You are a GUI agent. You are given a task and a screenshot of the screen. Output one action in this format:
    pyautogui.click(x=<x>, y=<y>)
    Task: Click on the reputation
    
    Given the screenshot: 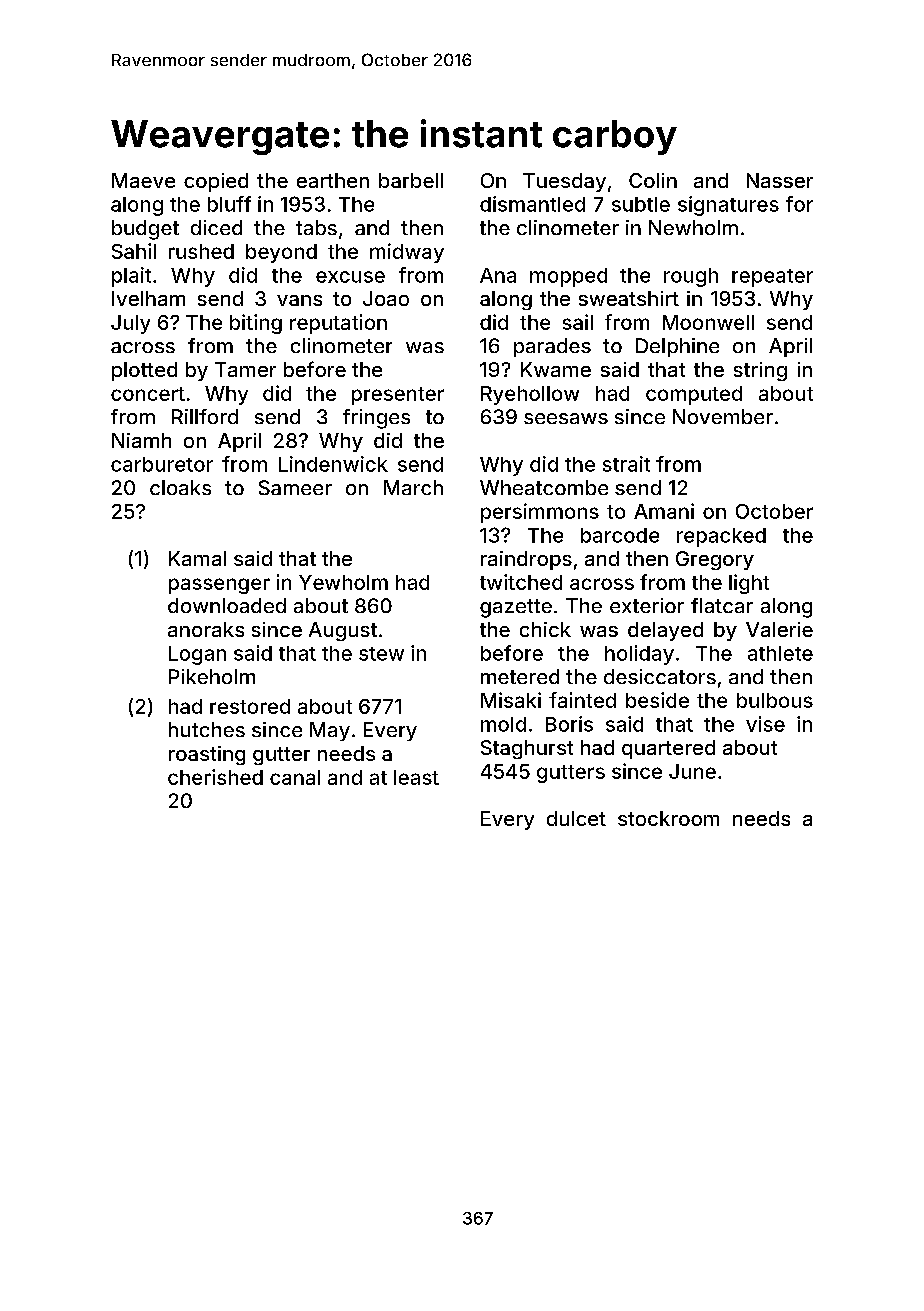 What is the action you would take?
    pyautogui.click(x=338, y=324)
